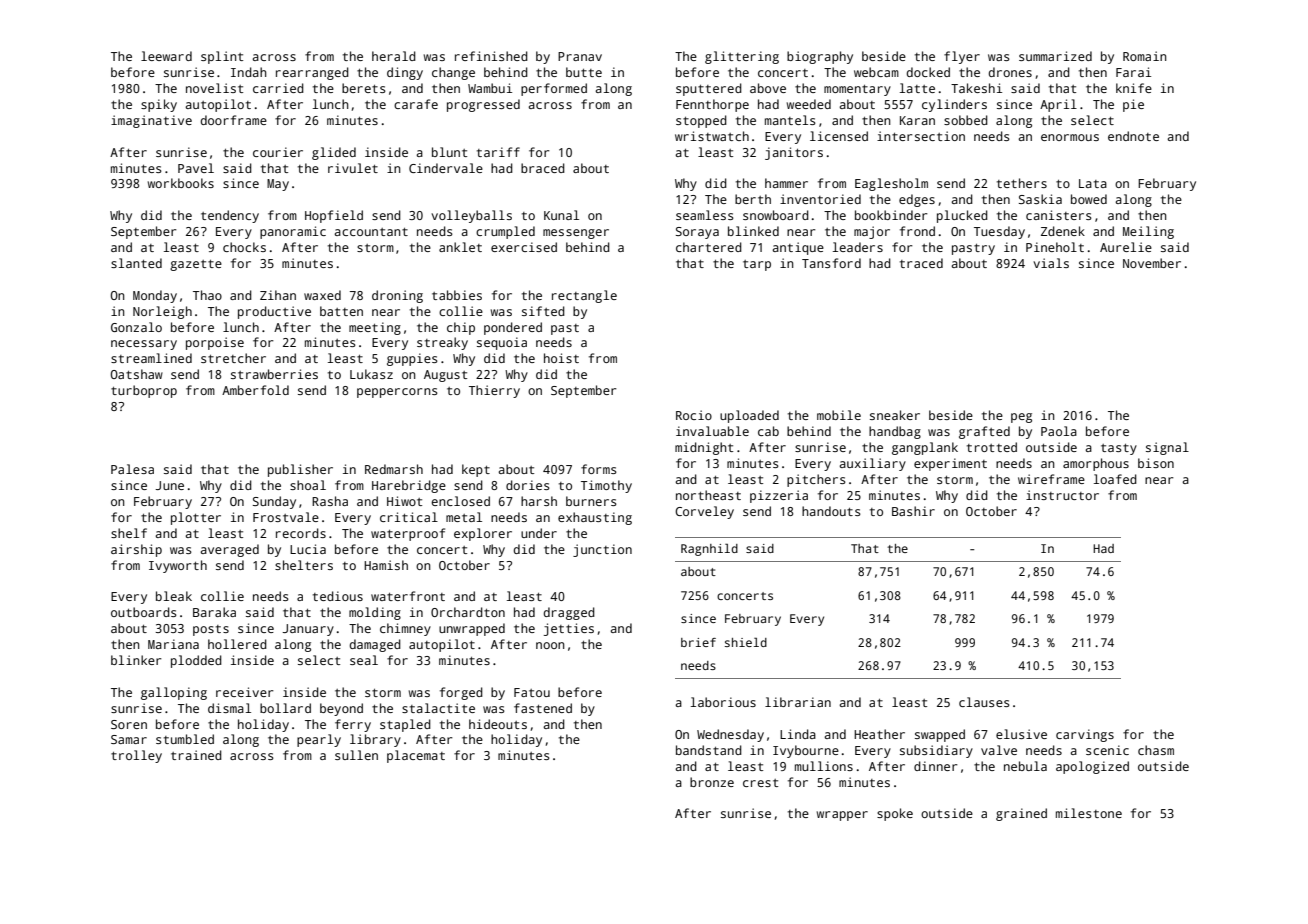 Image resolution: width=1308 pixels, height=924 pixels. I want to click on Pranav, so click(580, 56).
